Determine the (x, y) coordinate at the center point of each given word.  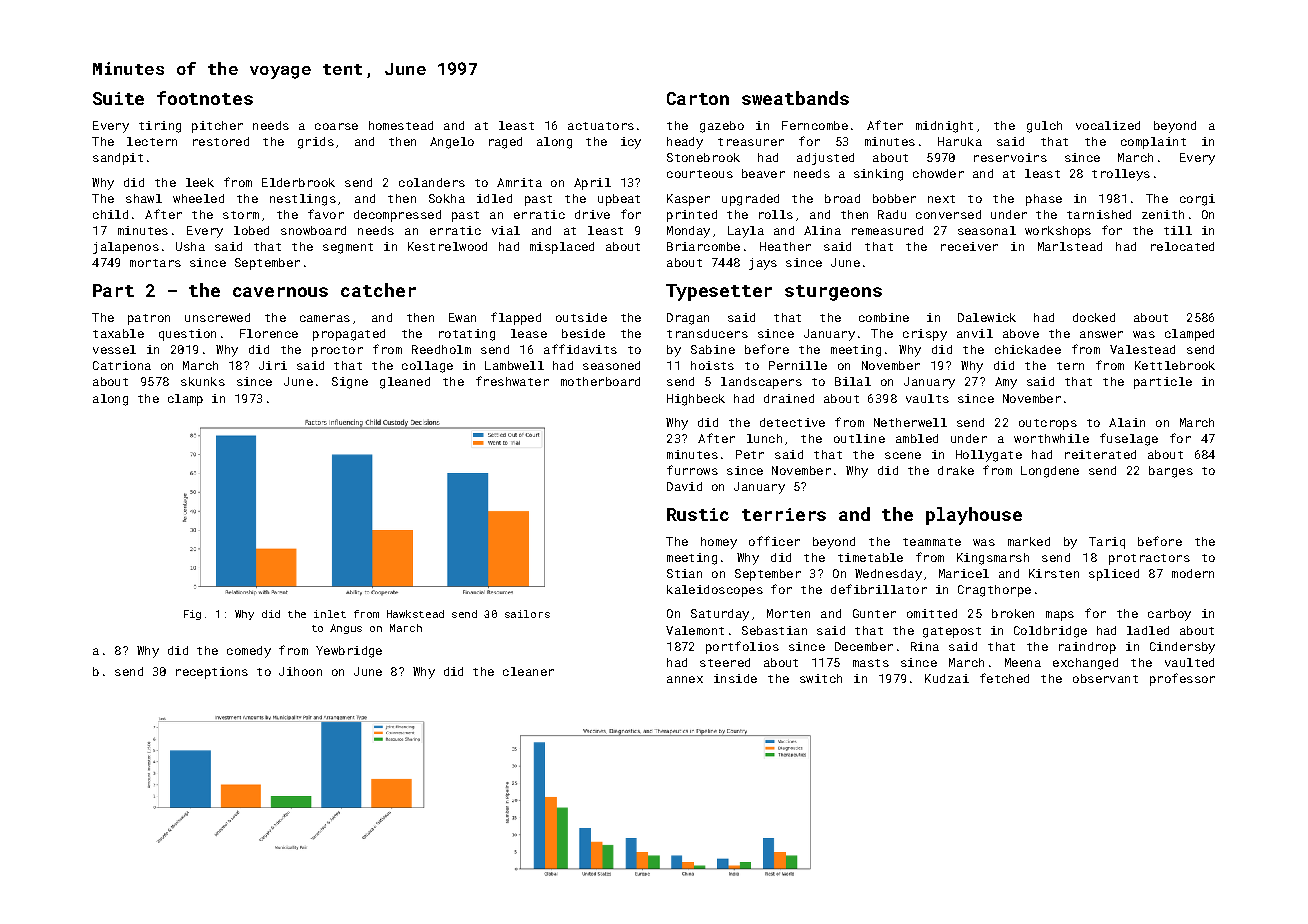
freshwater (512, 381)
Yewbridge (349, 652)
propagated (349, 335)
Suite (118, 98)
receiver (969, 246)
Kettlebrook (1175, 365)
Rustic (698, 514)
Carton (698, 98)
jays (763, 264)
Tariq (1107, 543)
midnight (944, 127)
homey (719, 543)
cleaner (528, 671)
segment (348, 248)
